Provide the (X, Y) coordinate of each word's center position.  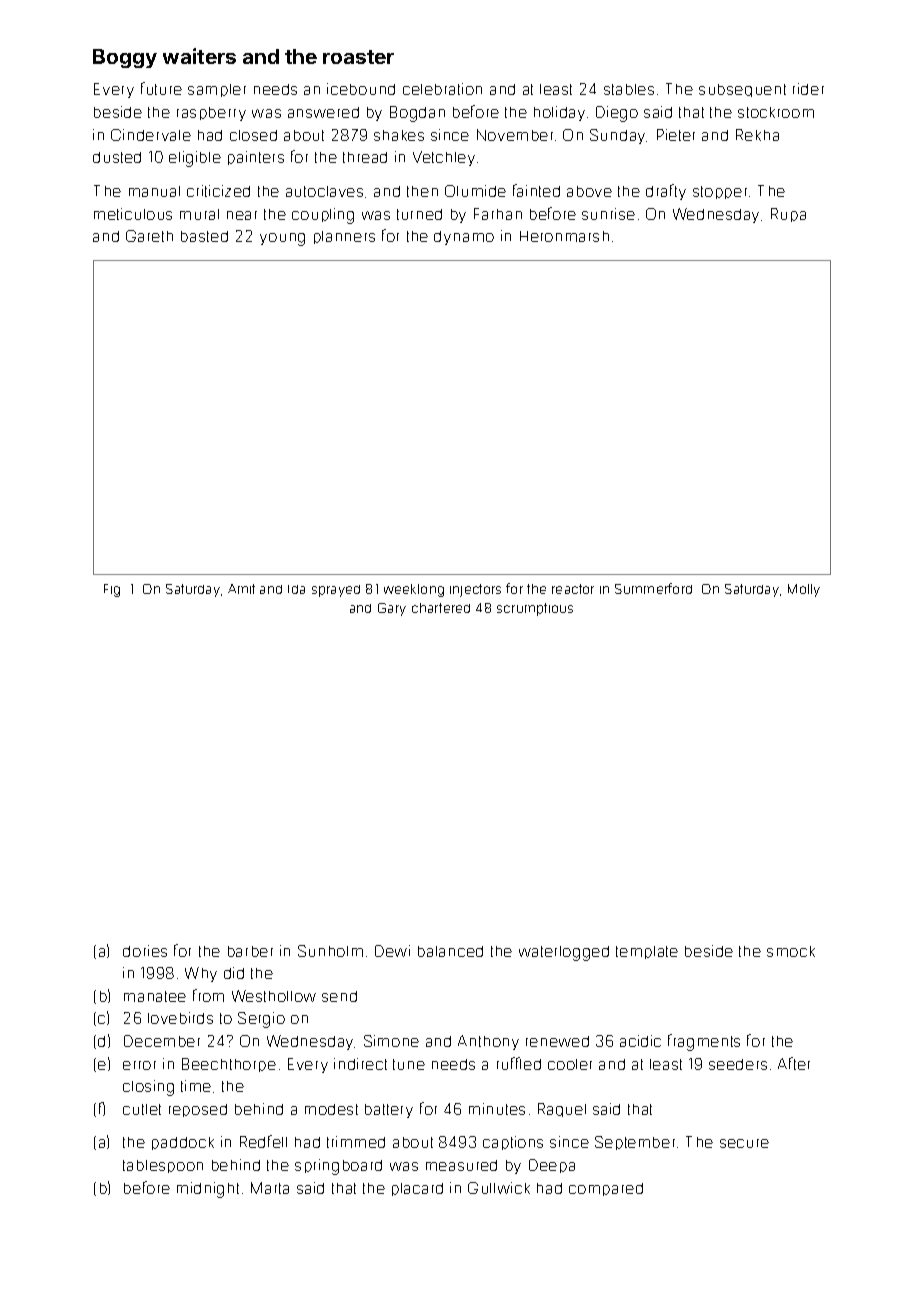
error (139, 1065)
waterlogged (564, 953)
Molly (804, 590)
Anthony (488, 1042)
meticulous (133, 214)
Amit (241, 589)
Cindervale (151, 135)
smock (791, 951)
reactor (573, 589)
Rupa (788, 215)
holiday (559, 113)
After (794, 1063)
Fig (112, 590)
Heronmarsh (564, 236)
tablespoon (163, 1166)
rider (808, 89)
